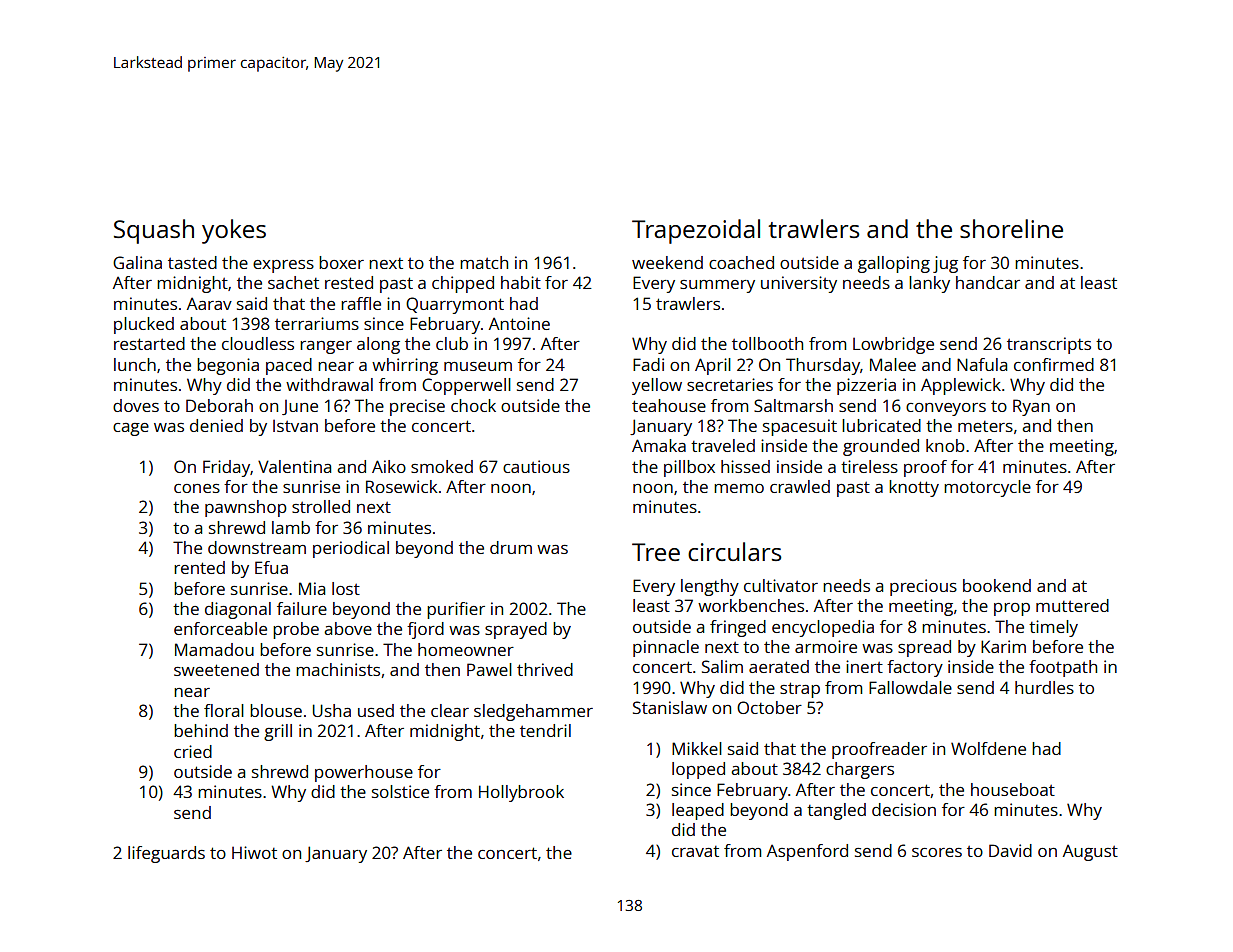 Image resolution: width=1233 pixels, height=952 pixels. What do you see at coordinates (254, 852) in the image?
I see `Hiwot` at bounding box center [254, 852].
